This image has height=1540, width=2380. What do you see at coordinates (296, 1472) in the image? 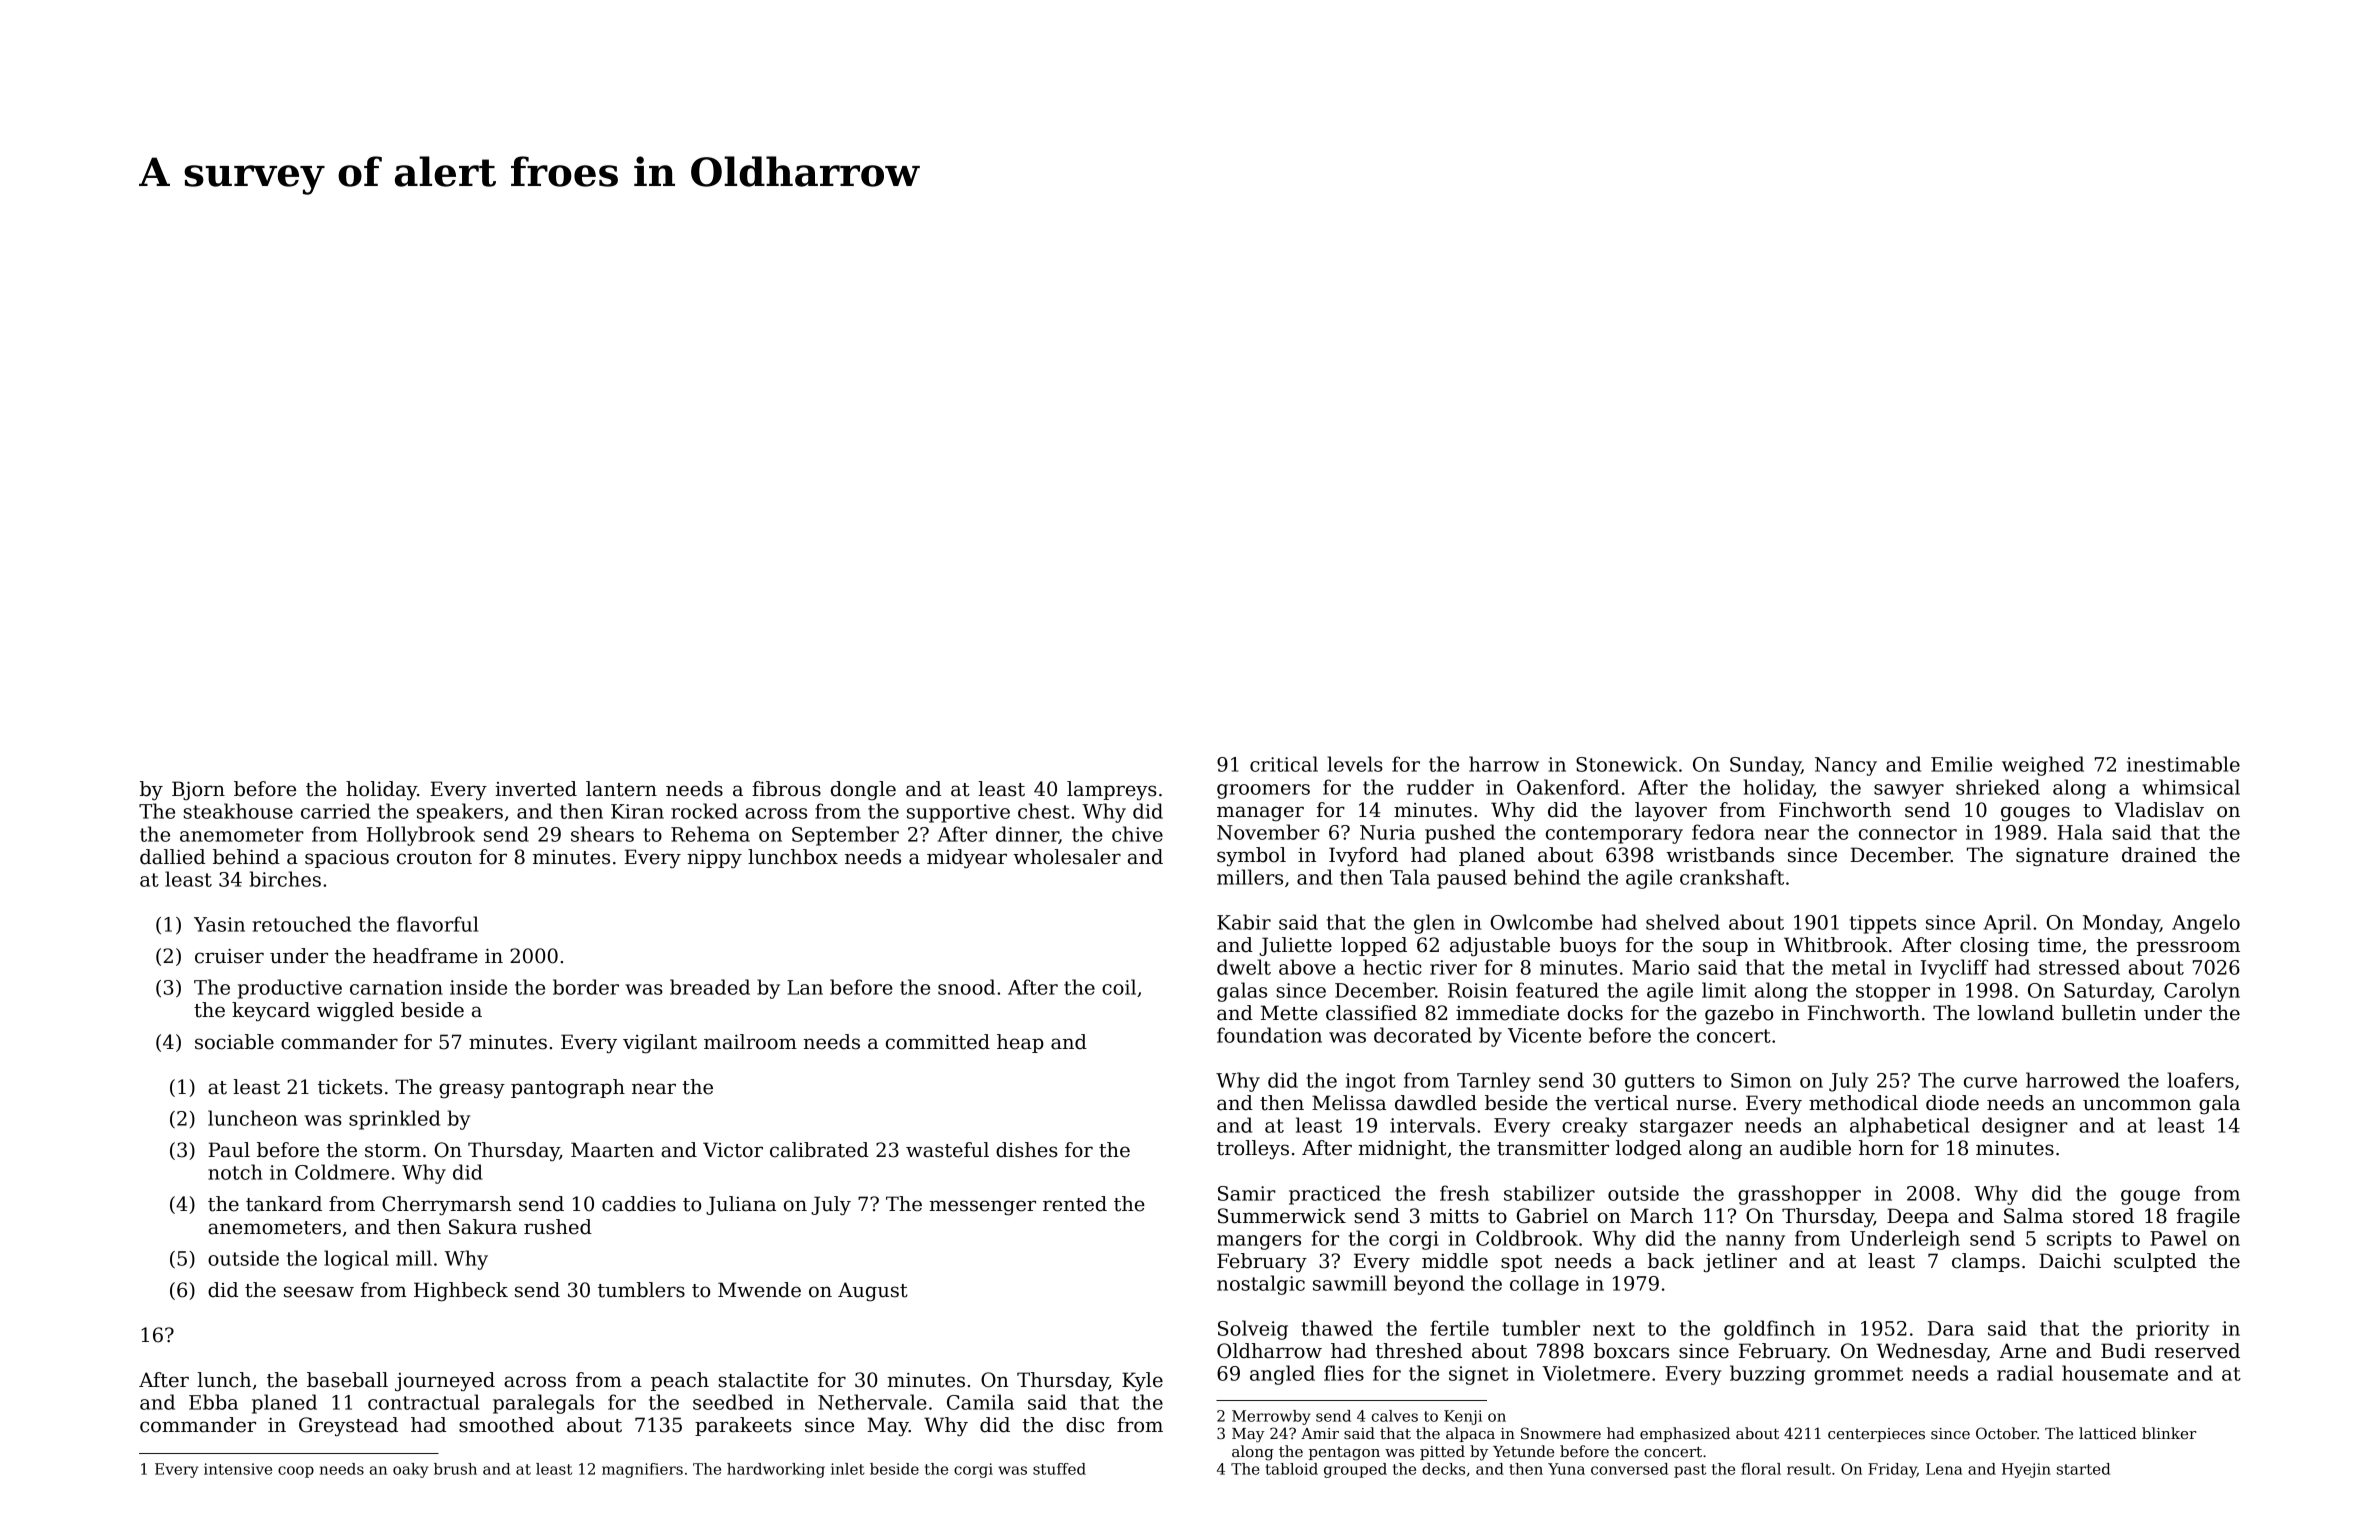
I see `coop` at bounding box center [296, 1472].
